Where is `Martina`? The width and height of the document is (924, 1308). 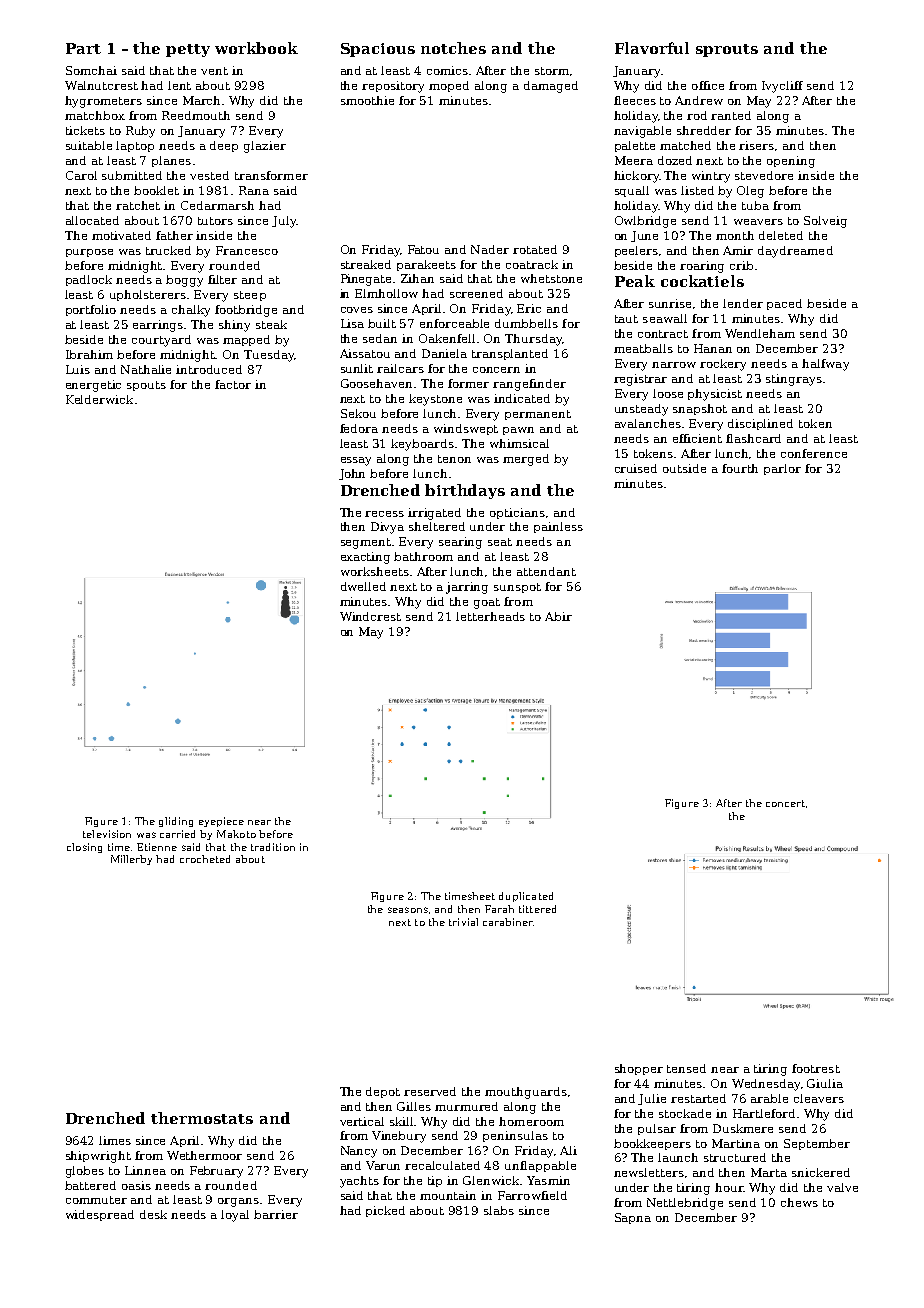
Martina is located at coordinates (736, 1143).
